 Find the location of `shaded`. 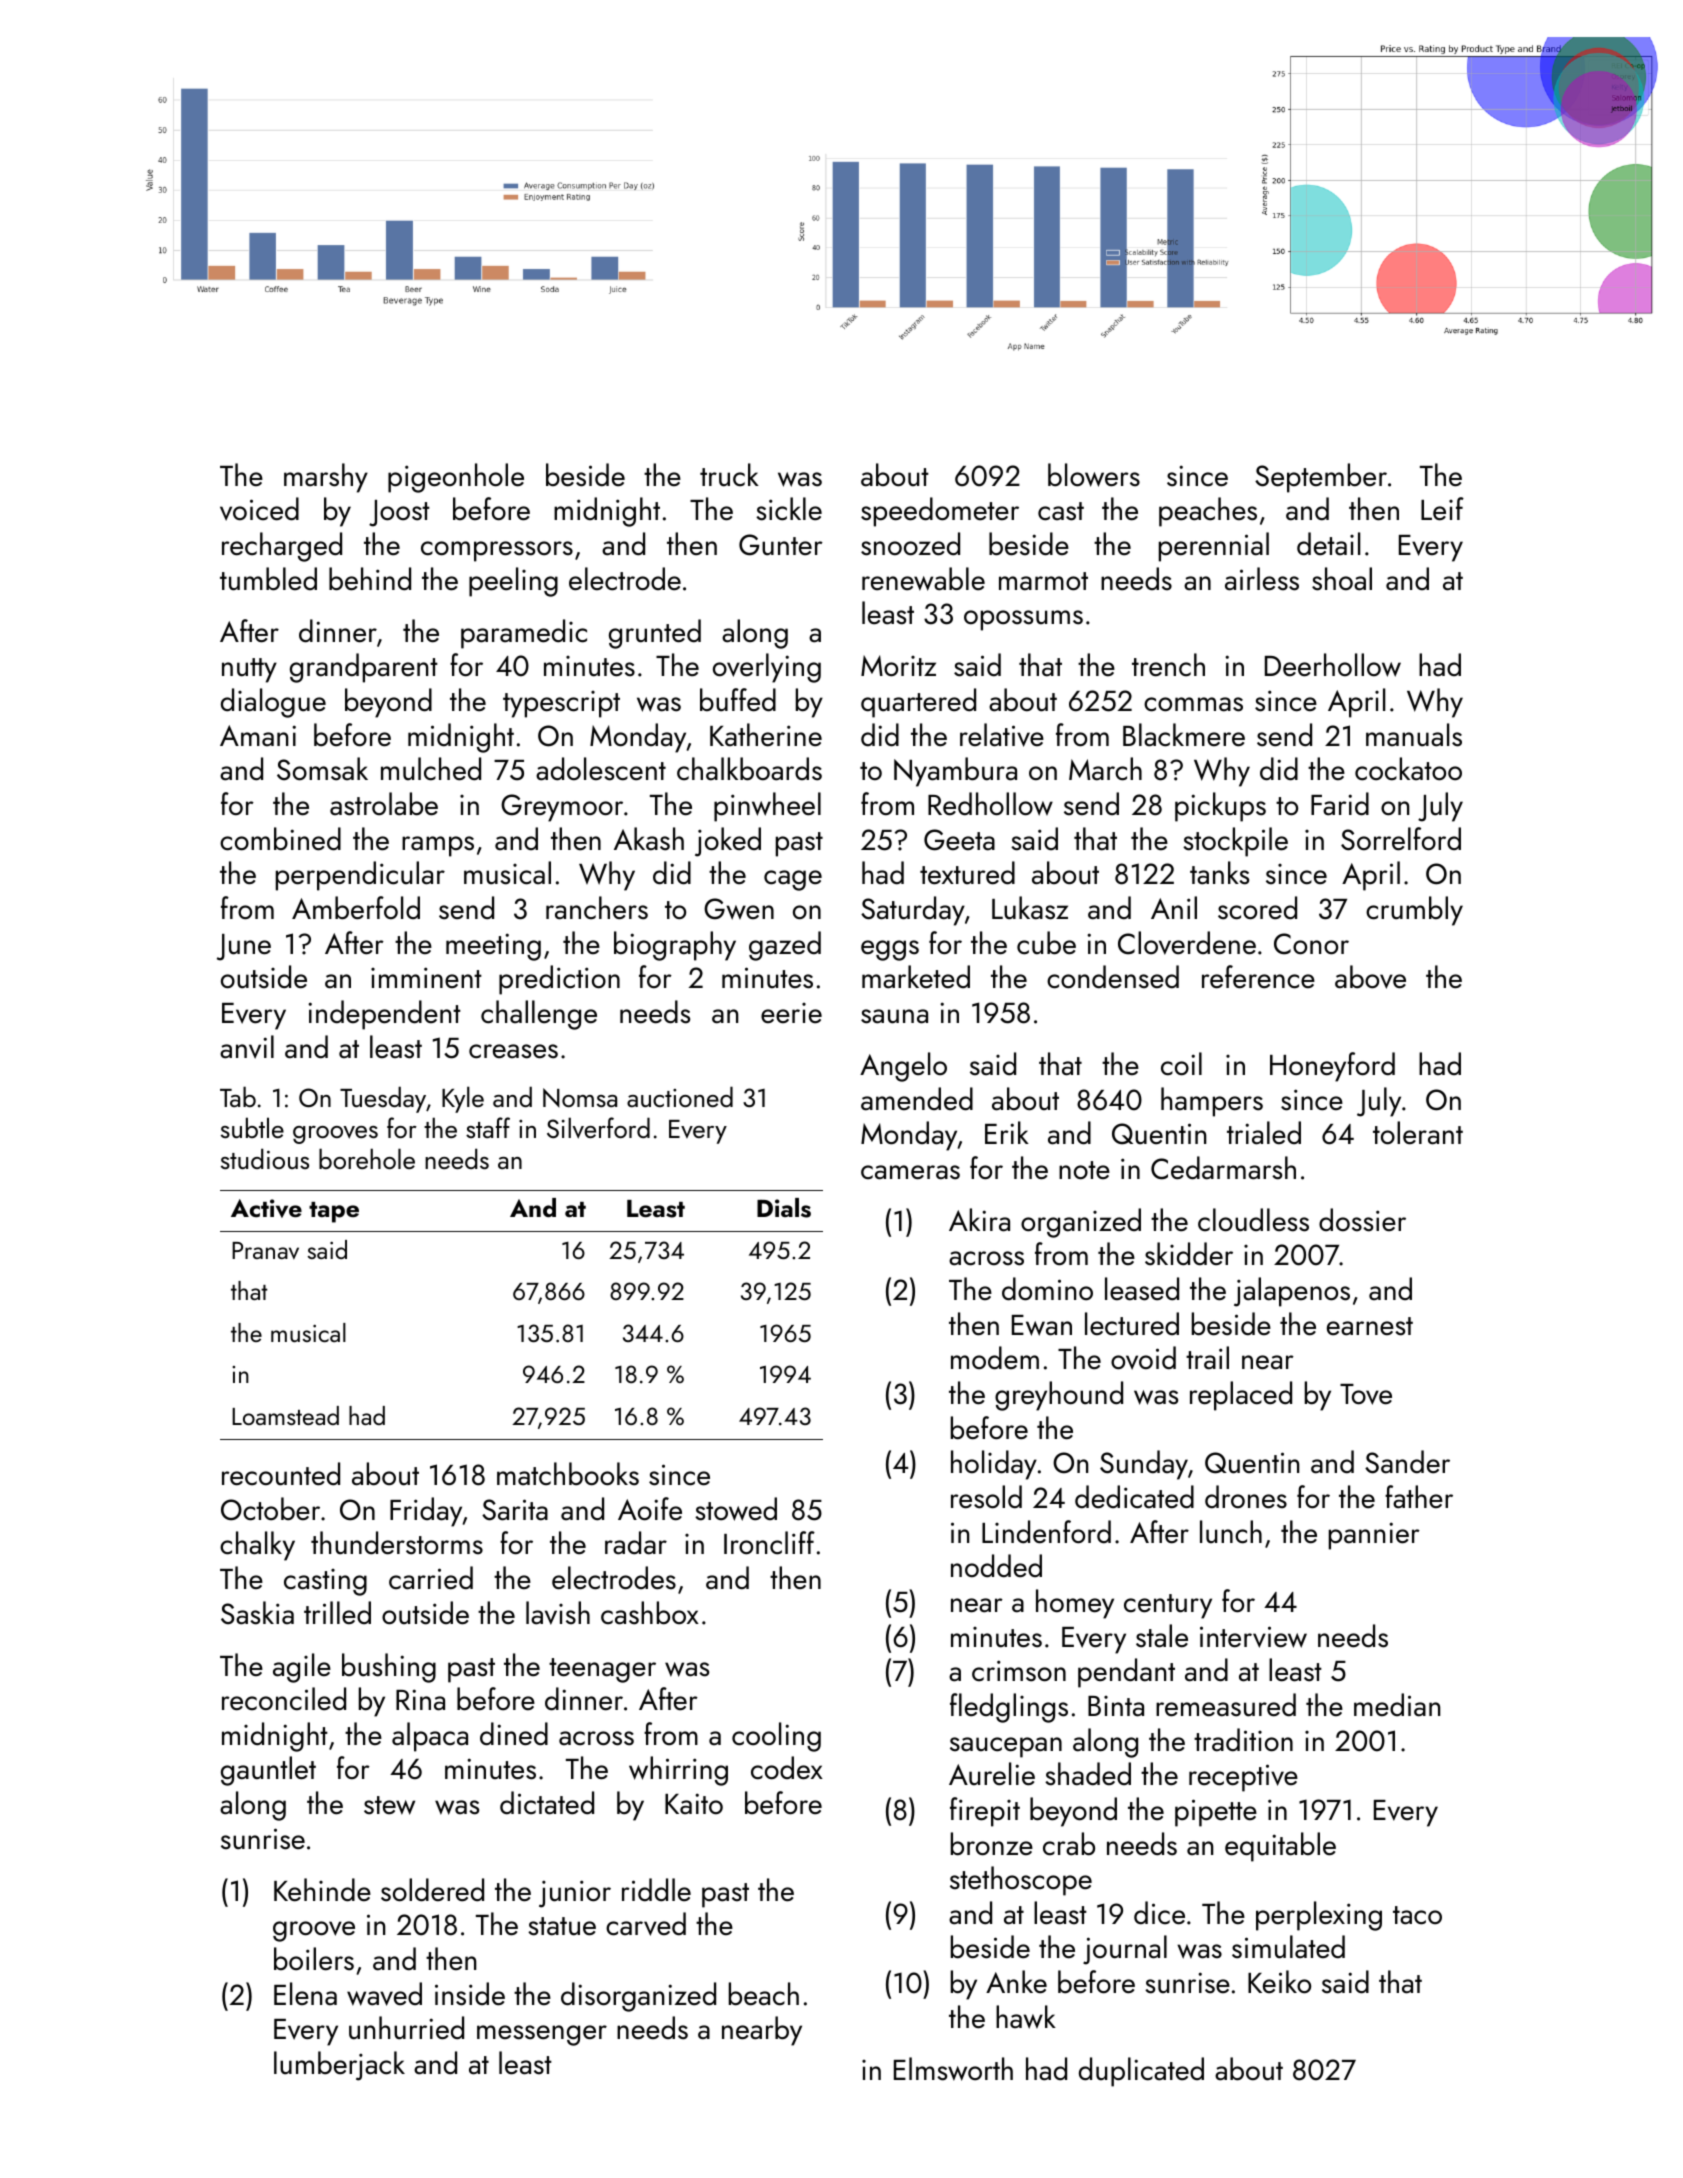

shaded is located at coordinates (1088, 1774).
